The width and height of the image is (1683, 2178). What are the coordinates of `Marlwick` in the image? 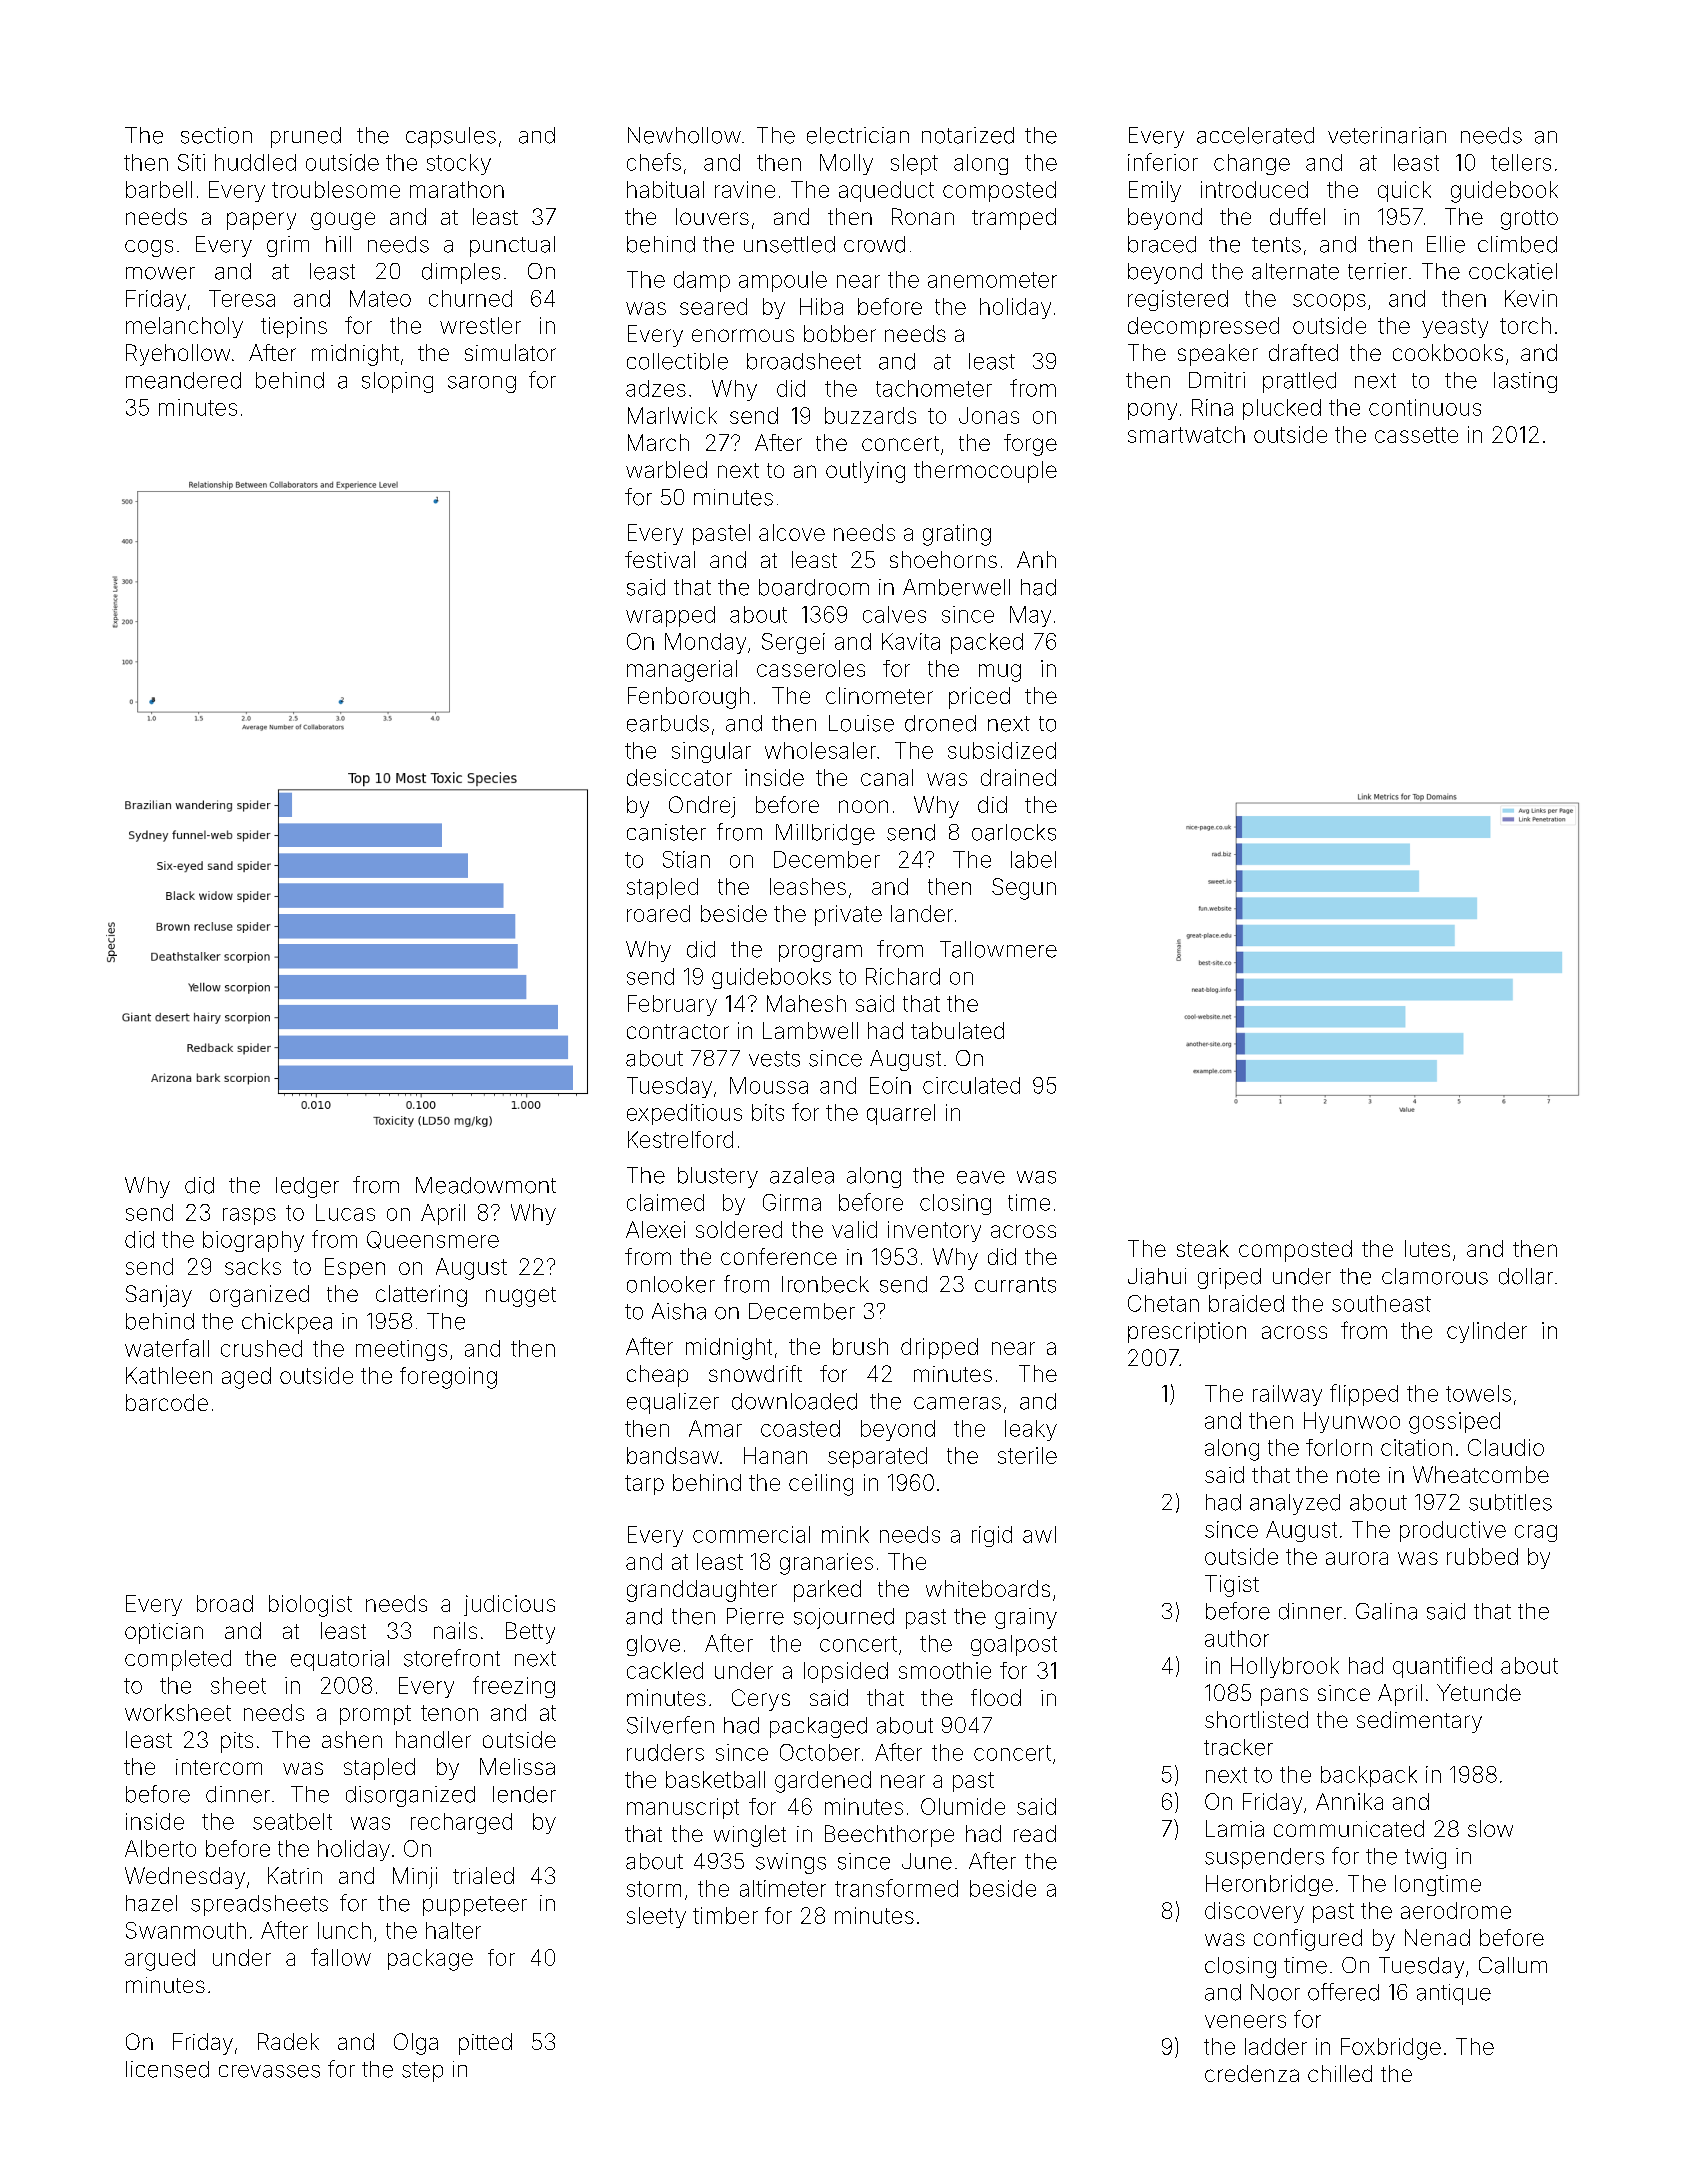 It's located at (672, 415).
